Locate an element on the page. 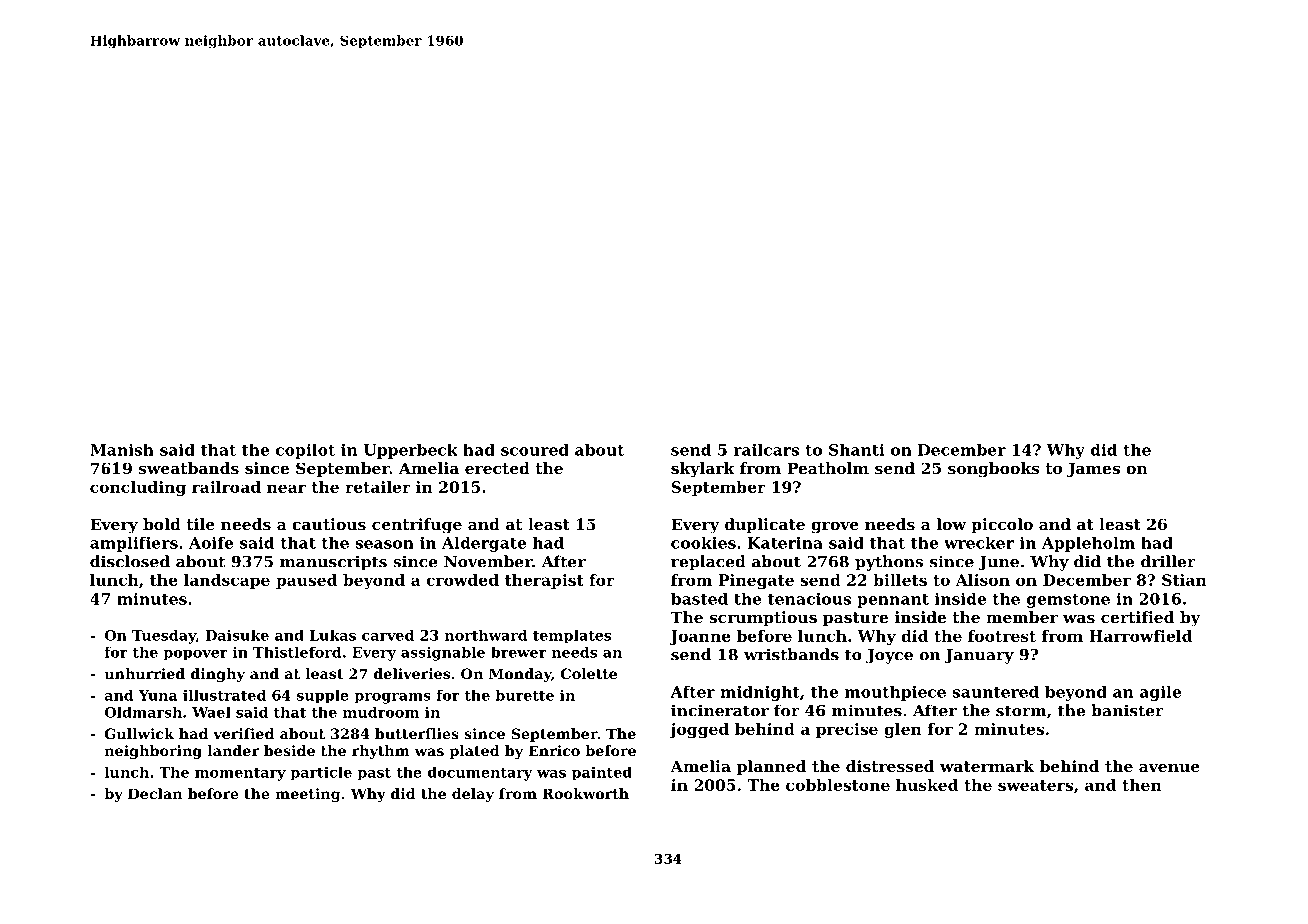 Image resolution: width=1308 pixels, height=924 pixels. delay is located at coordinates (473, 795).
